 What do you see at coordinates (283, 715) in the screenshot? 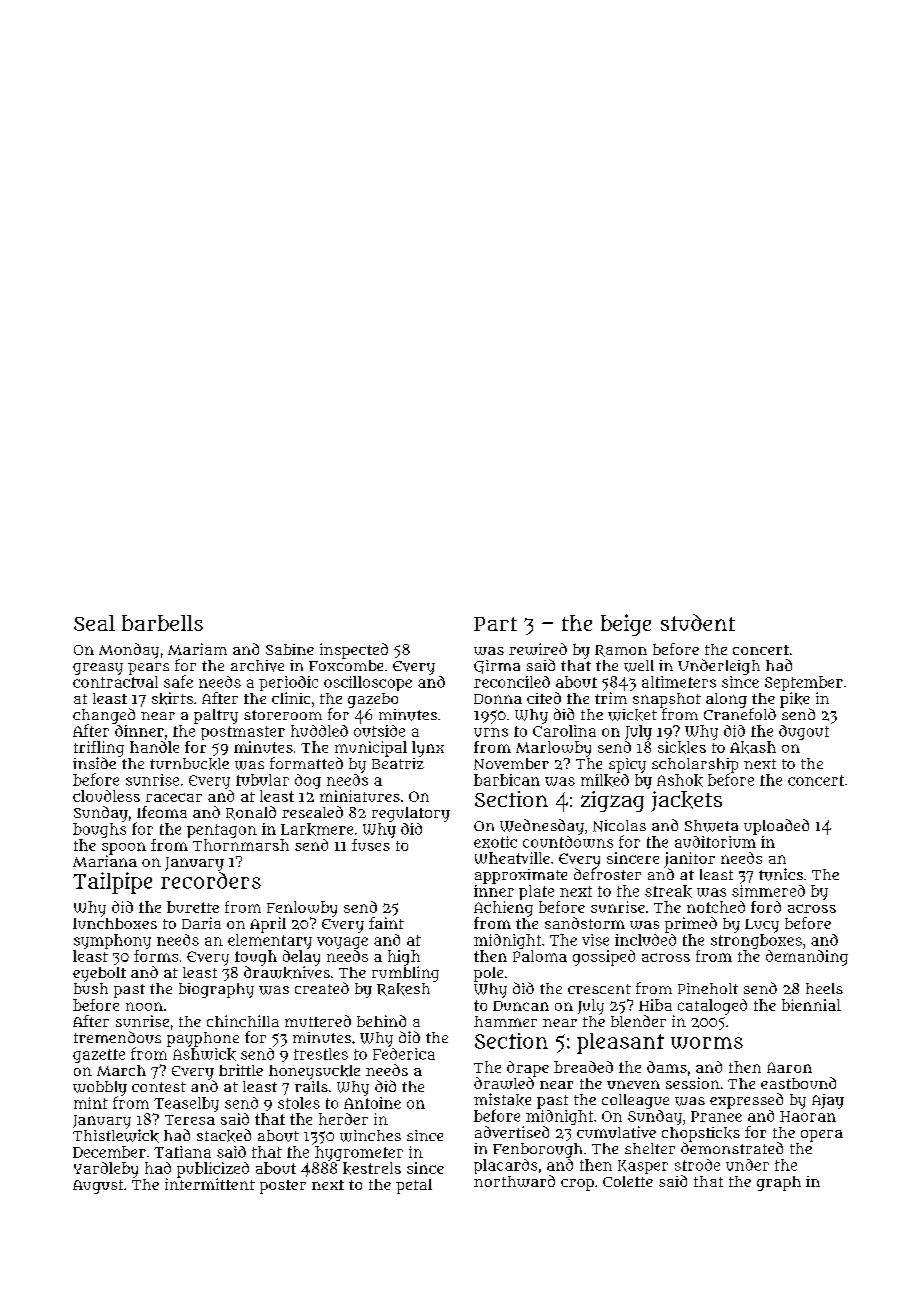
I see `storeroom` at bounding box center [283, 715].
